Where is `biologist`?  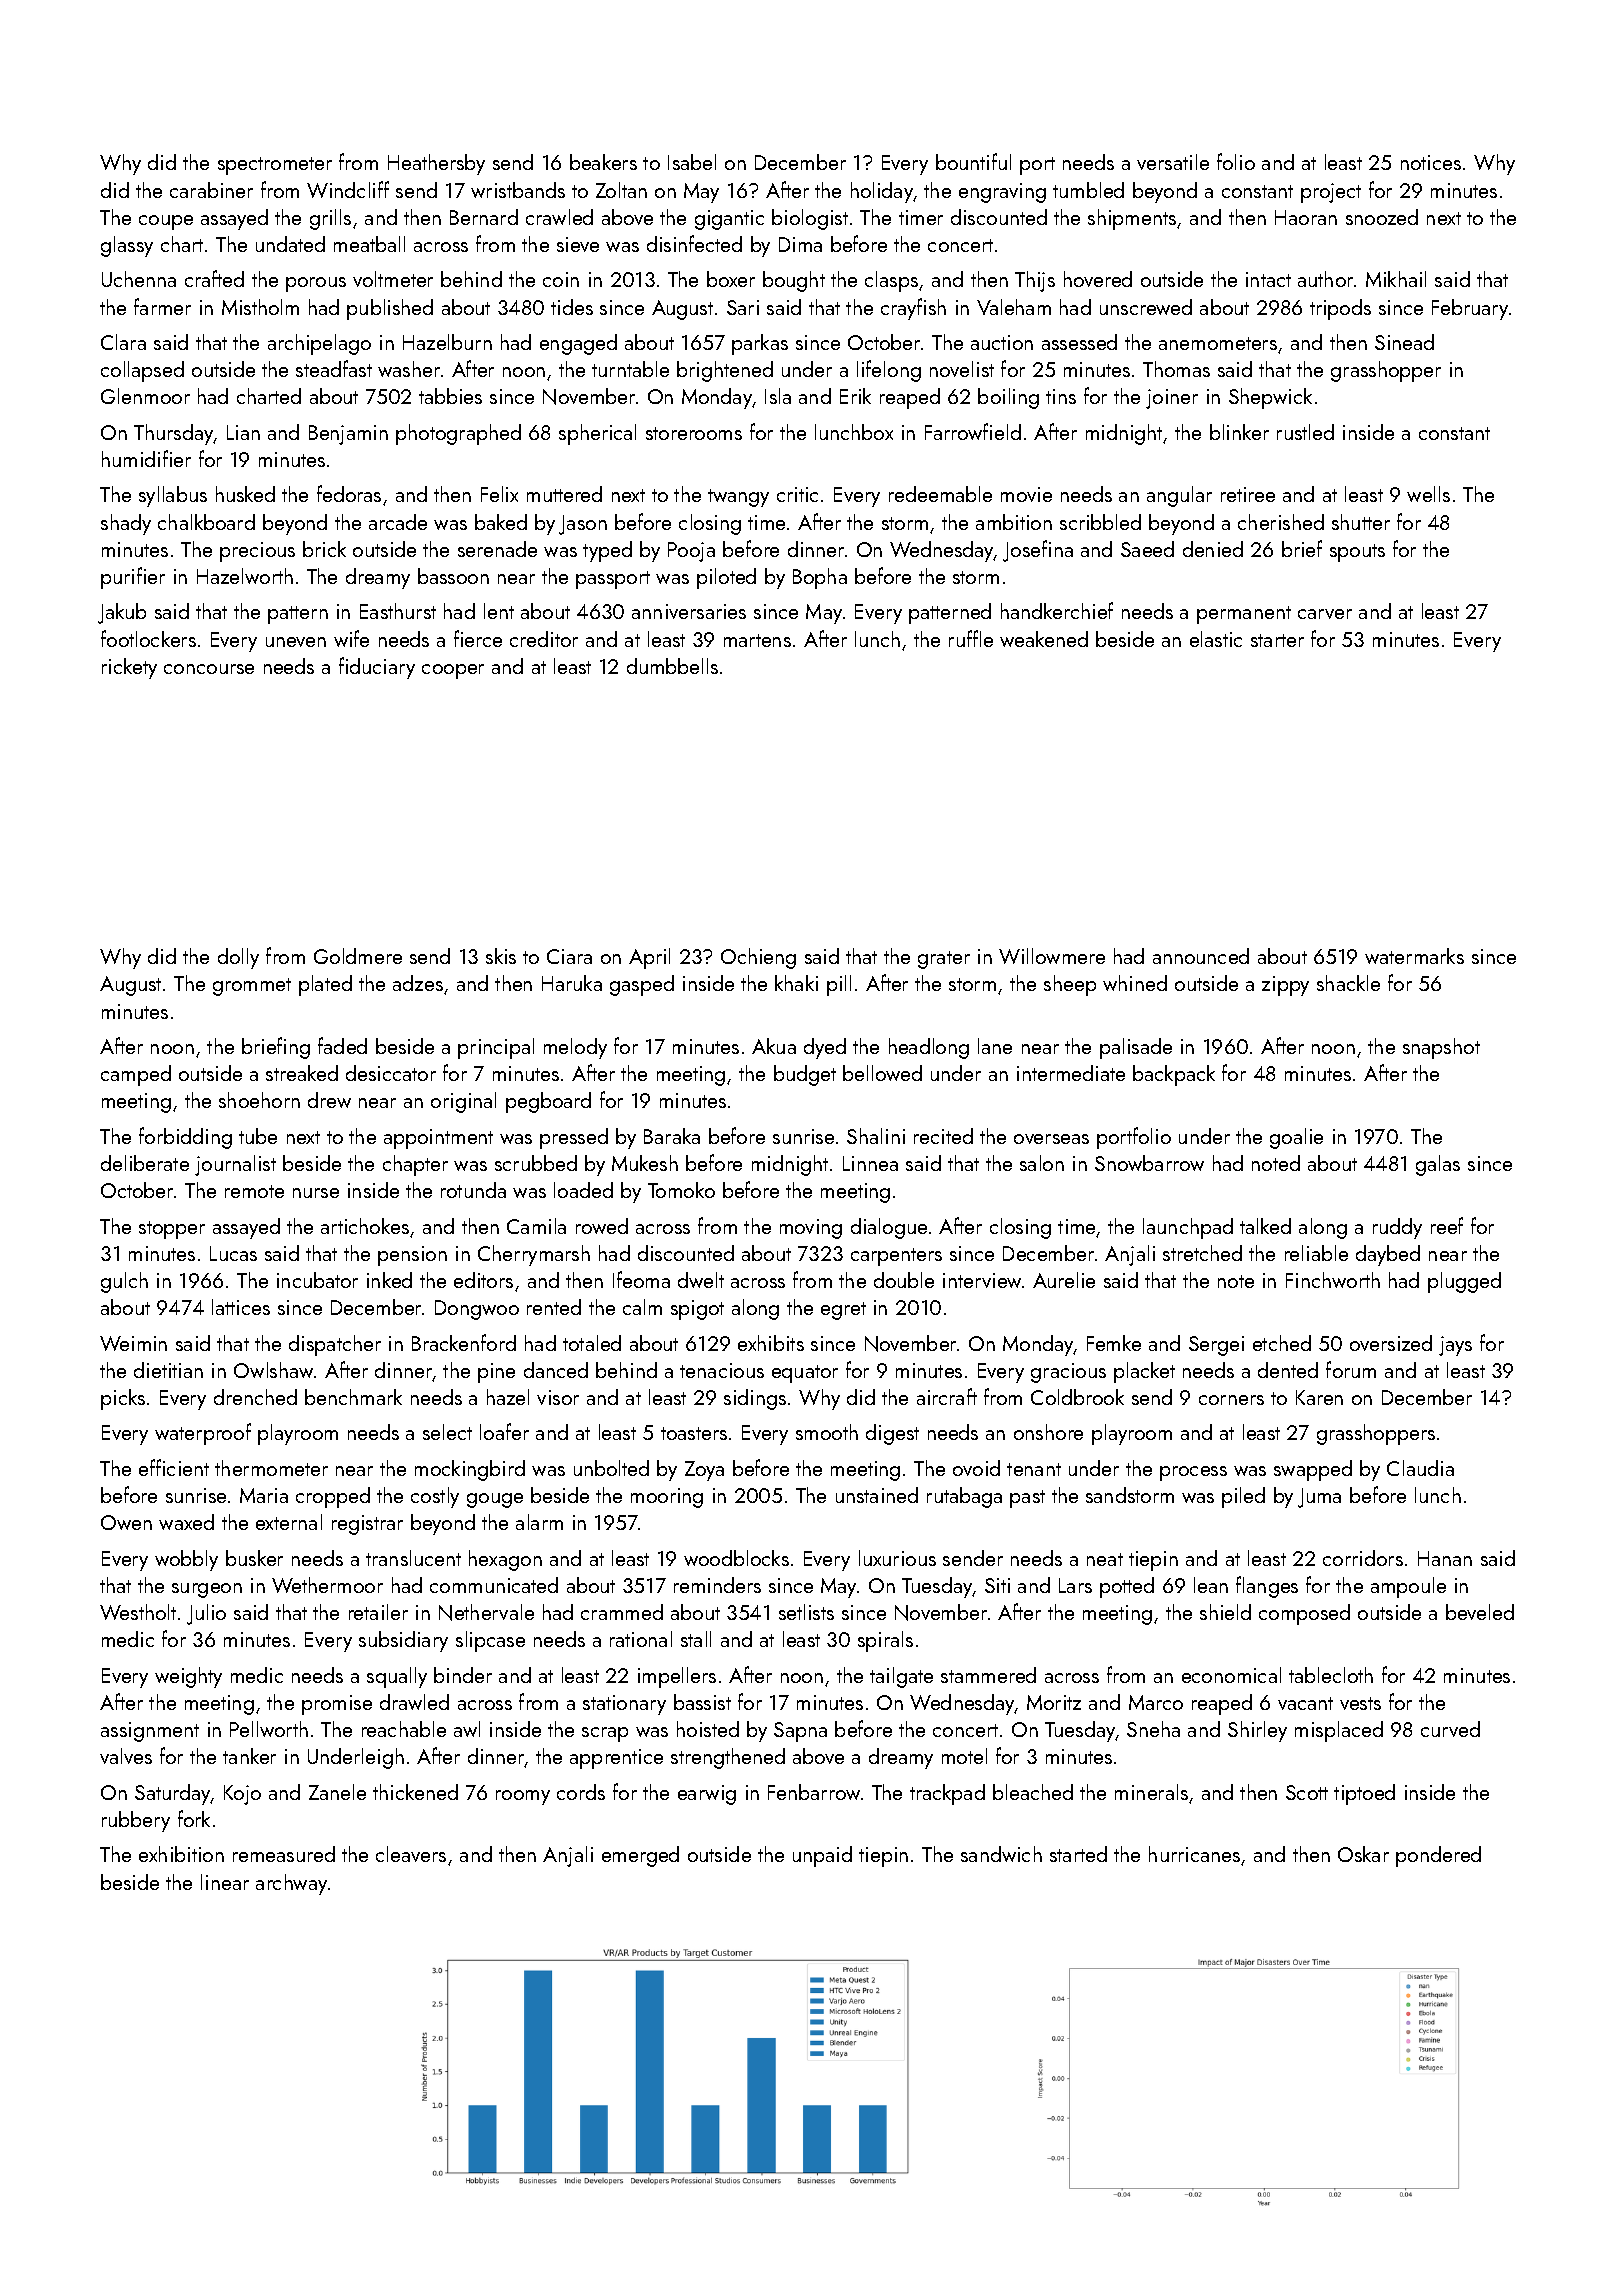 biologist is located at coordinates (810, 219).
